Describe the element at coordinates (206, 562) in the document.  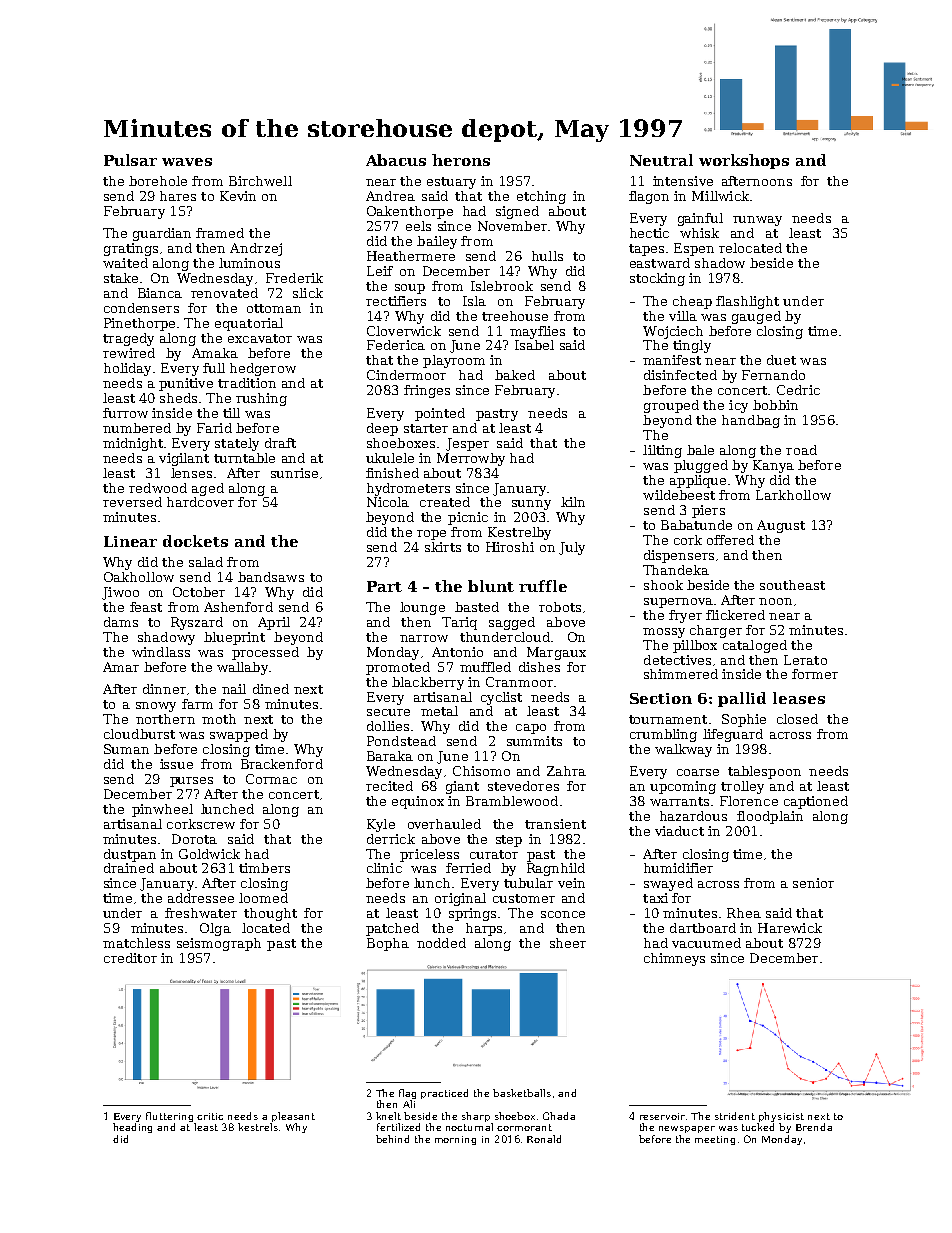
I see `salad` at that location.
